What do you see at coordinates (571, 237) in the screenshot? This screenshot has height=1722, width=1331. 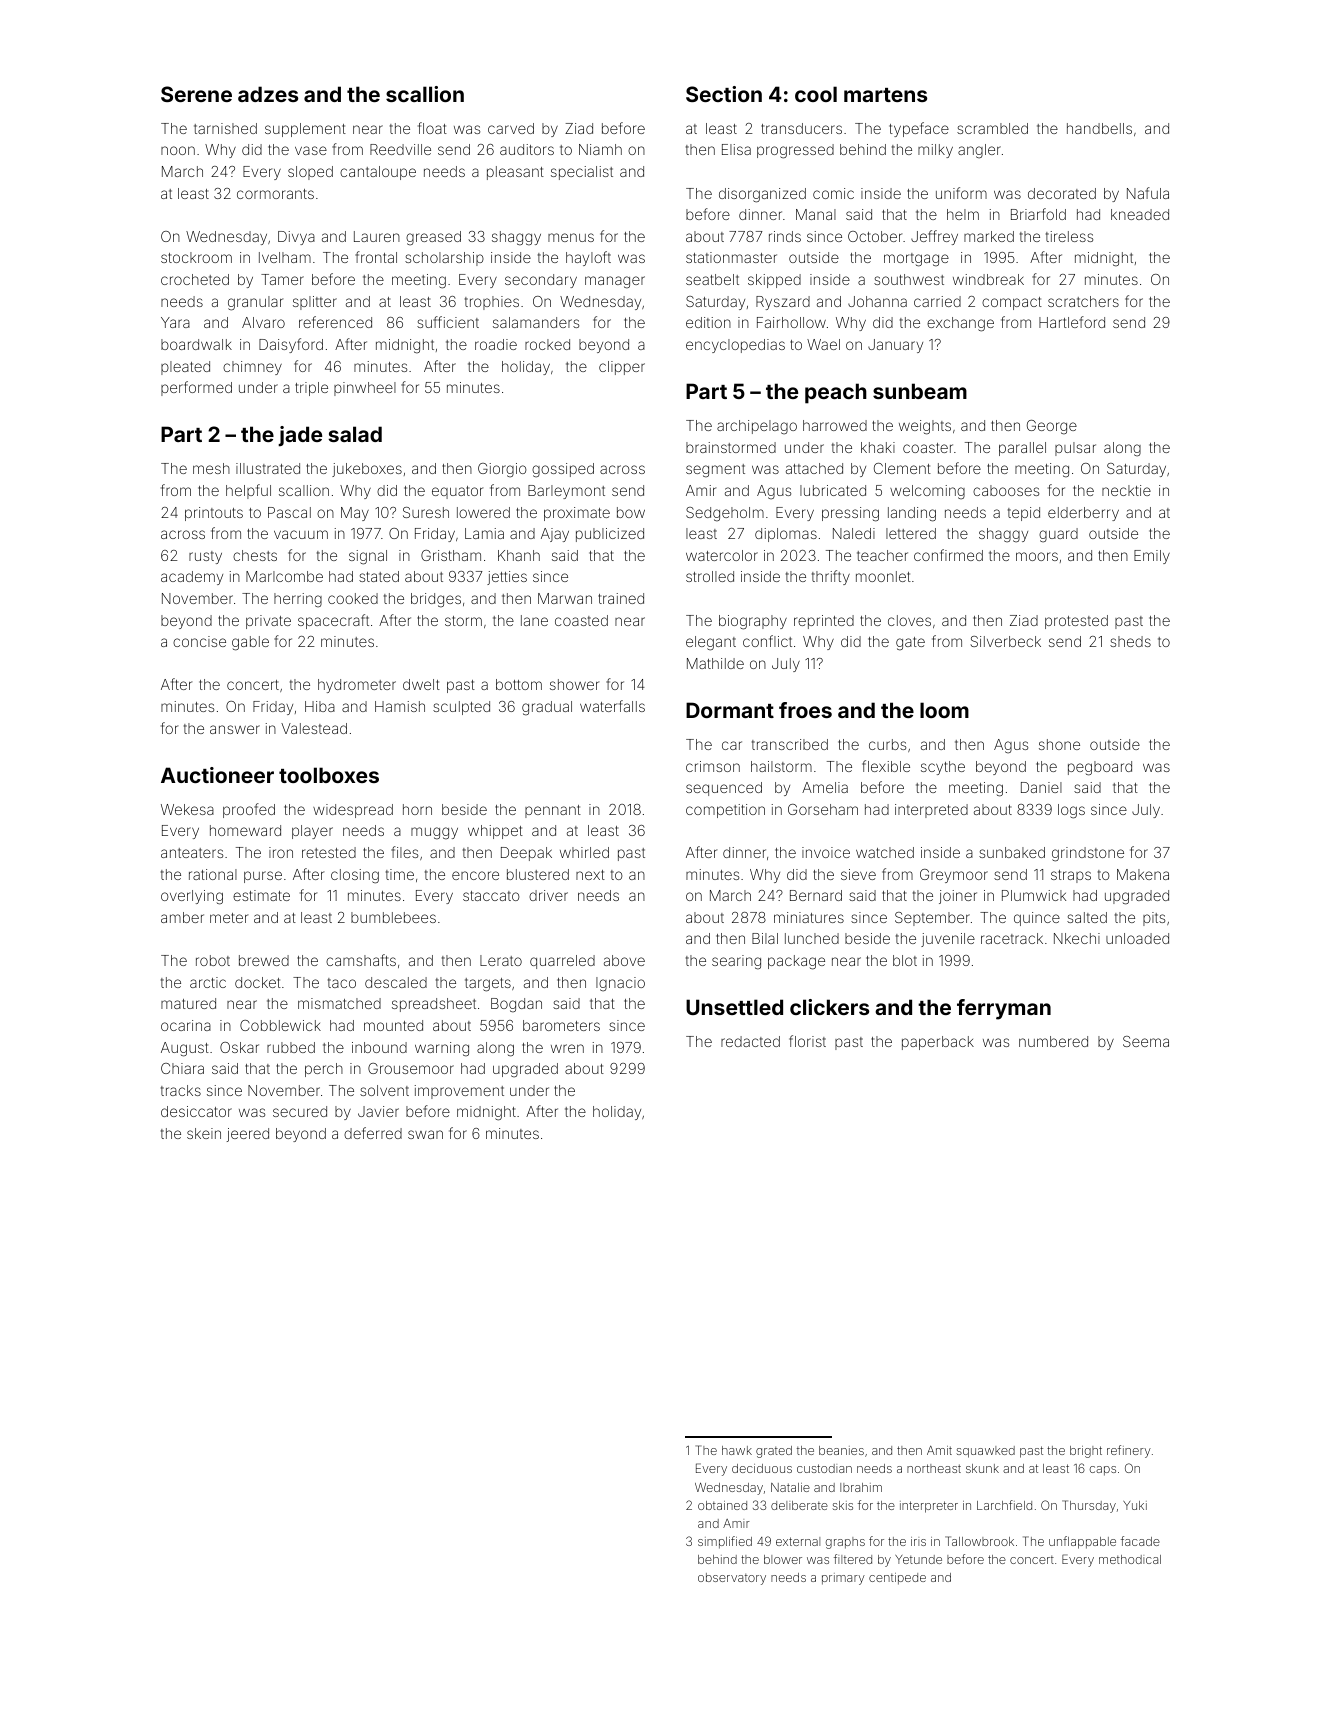 I see `menus` at bounding box center [571, 237].
